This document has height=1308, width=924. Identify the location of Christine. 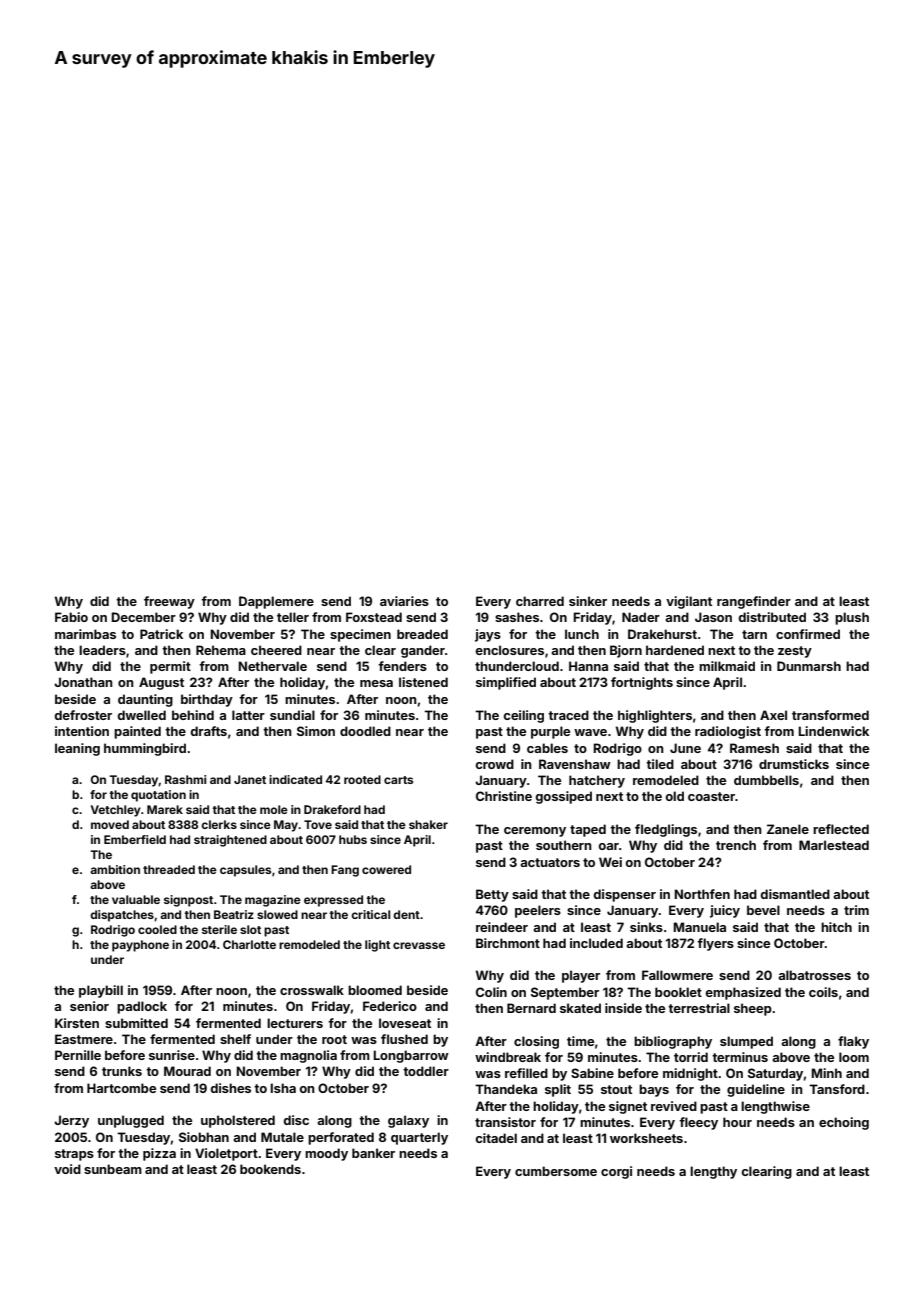
(504, 796).
